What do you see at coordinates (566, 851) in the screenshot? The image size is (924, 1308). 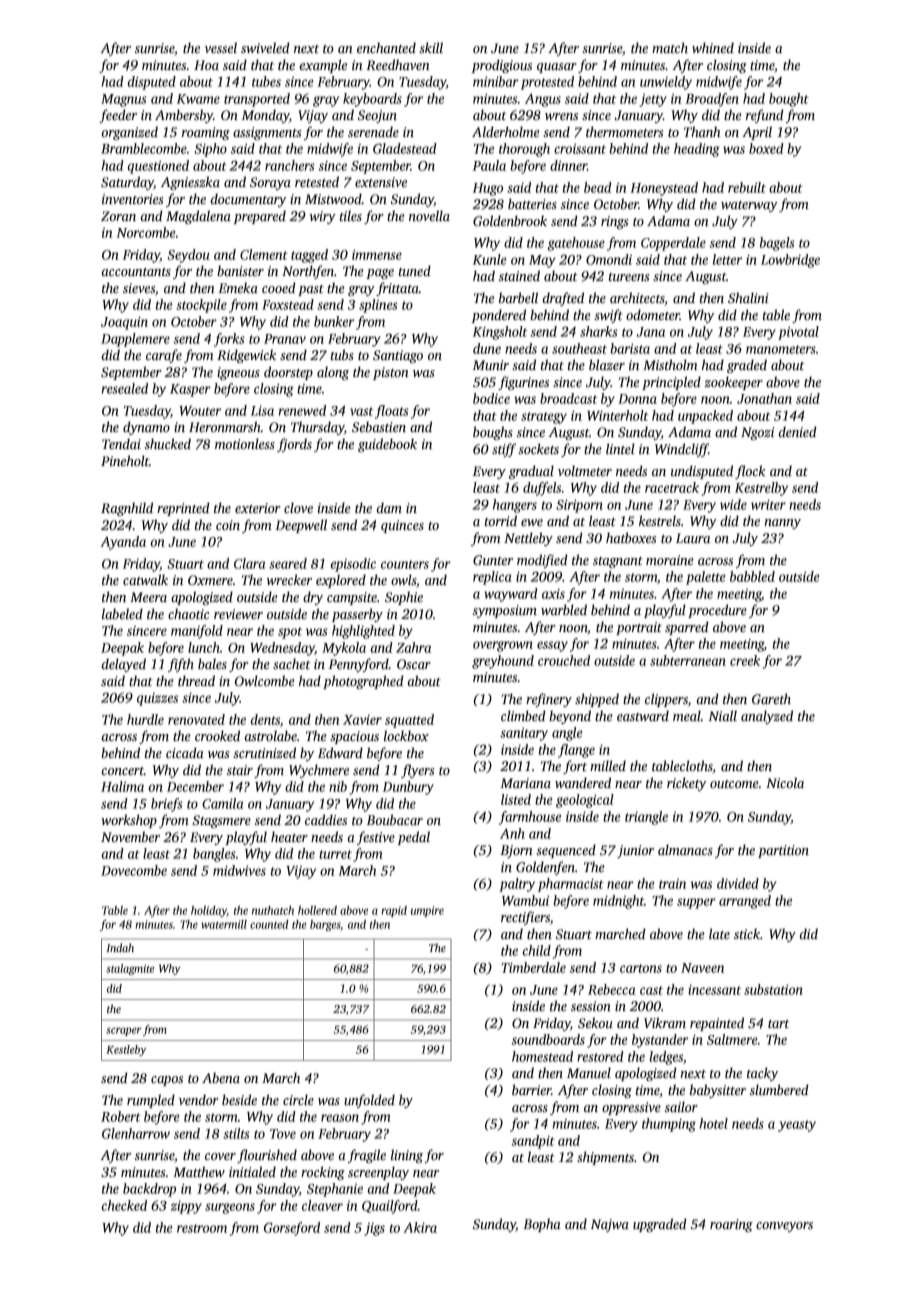 I see `sequenced` at bounding box center [566, 851].
